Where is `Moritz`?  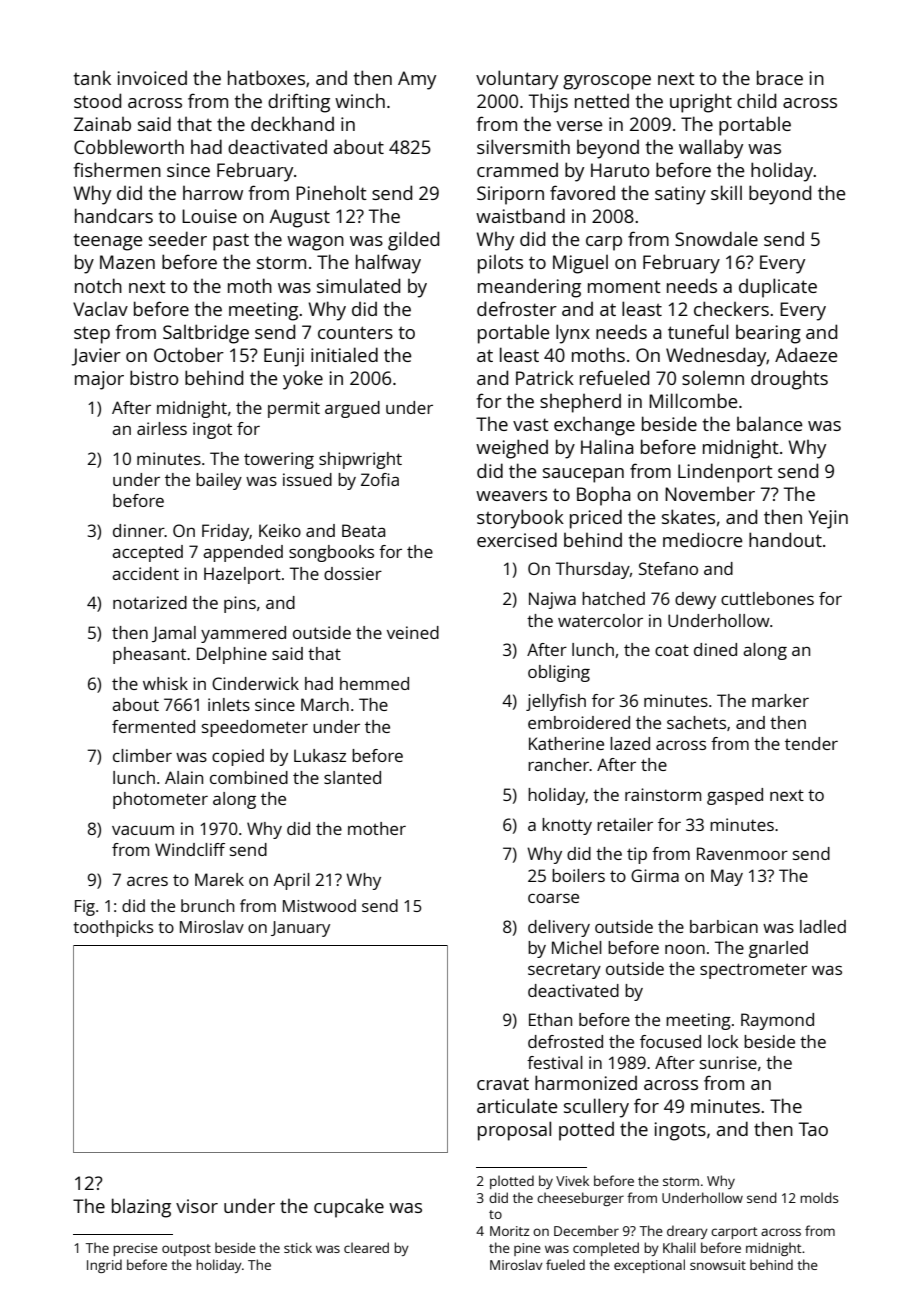
Moritz is located at coordinates (509, 1231).
